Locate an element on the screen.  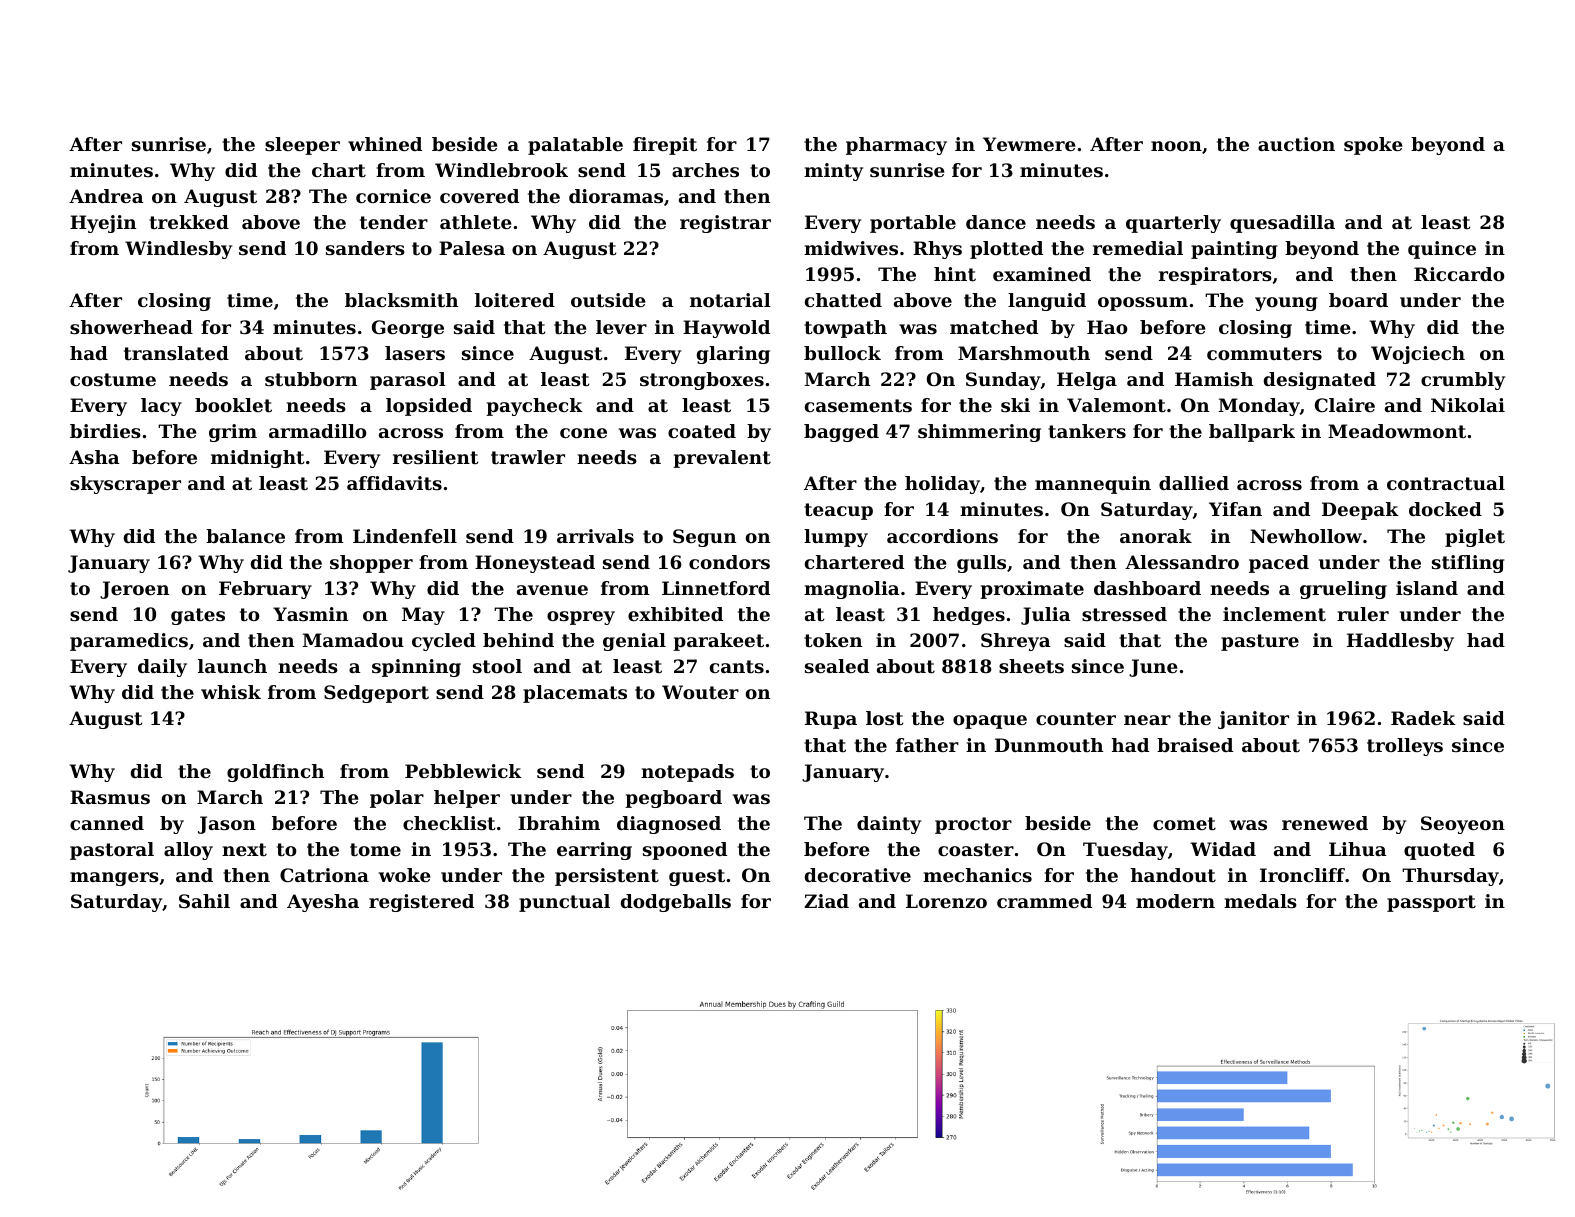
dodgeballs is located at coordinates (676, 903).
